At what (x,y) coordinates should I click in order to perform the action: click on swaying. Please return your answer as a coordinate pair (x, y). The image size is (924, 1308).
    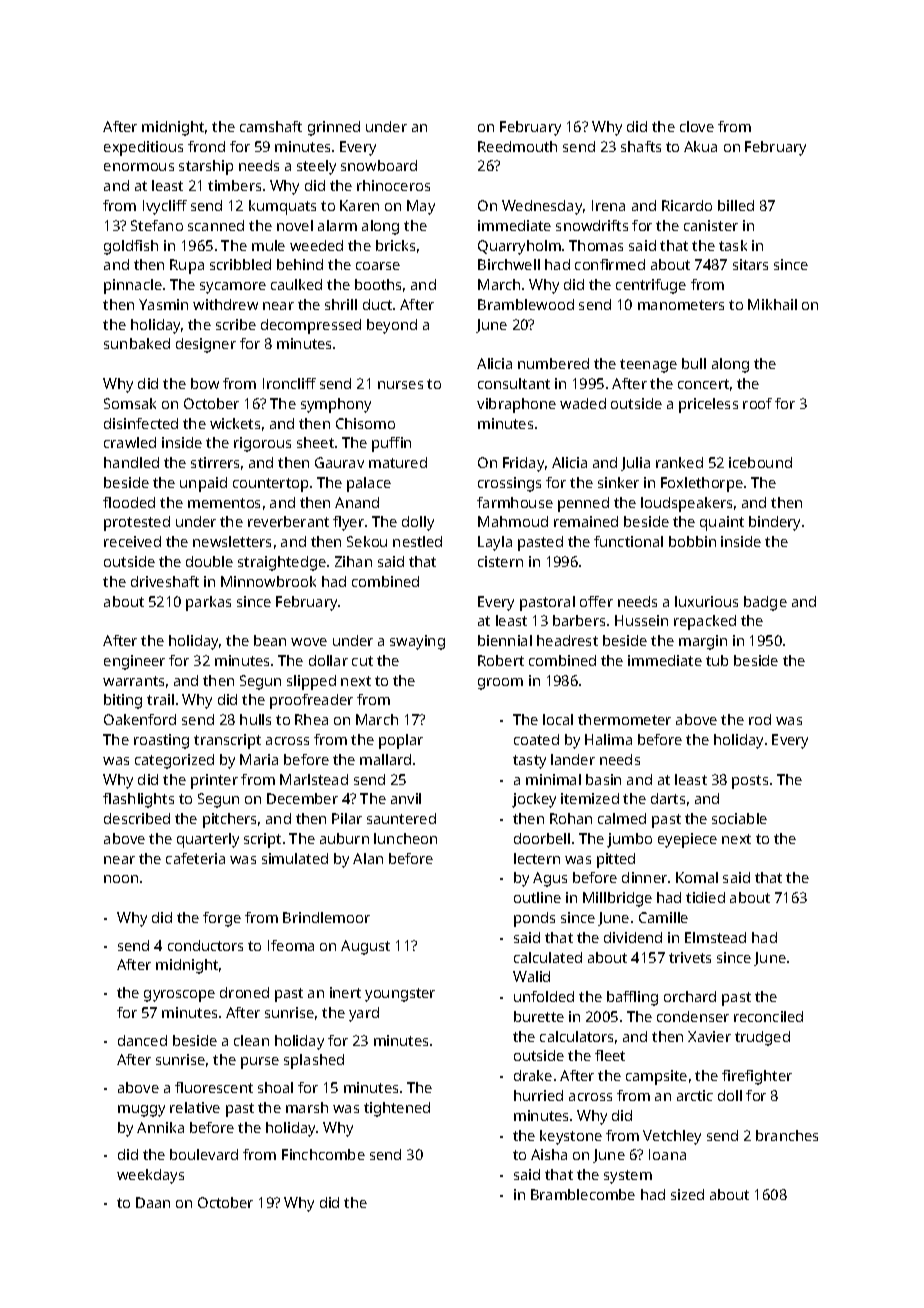
    Looking at the image, I should click on (417, 642).
